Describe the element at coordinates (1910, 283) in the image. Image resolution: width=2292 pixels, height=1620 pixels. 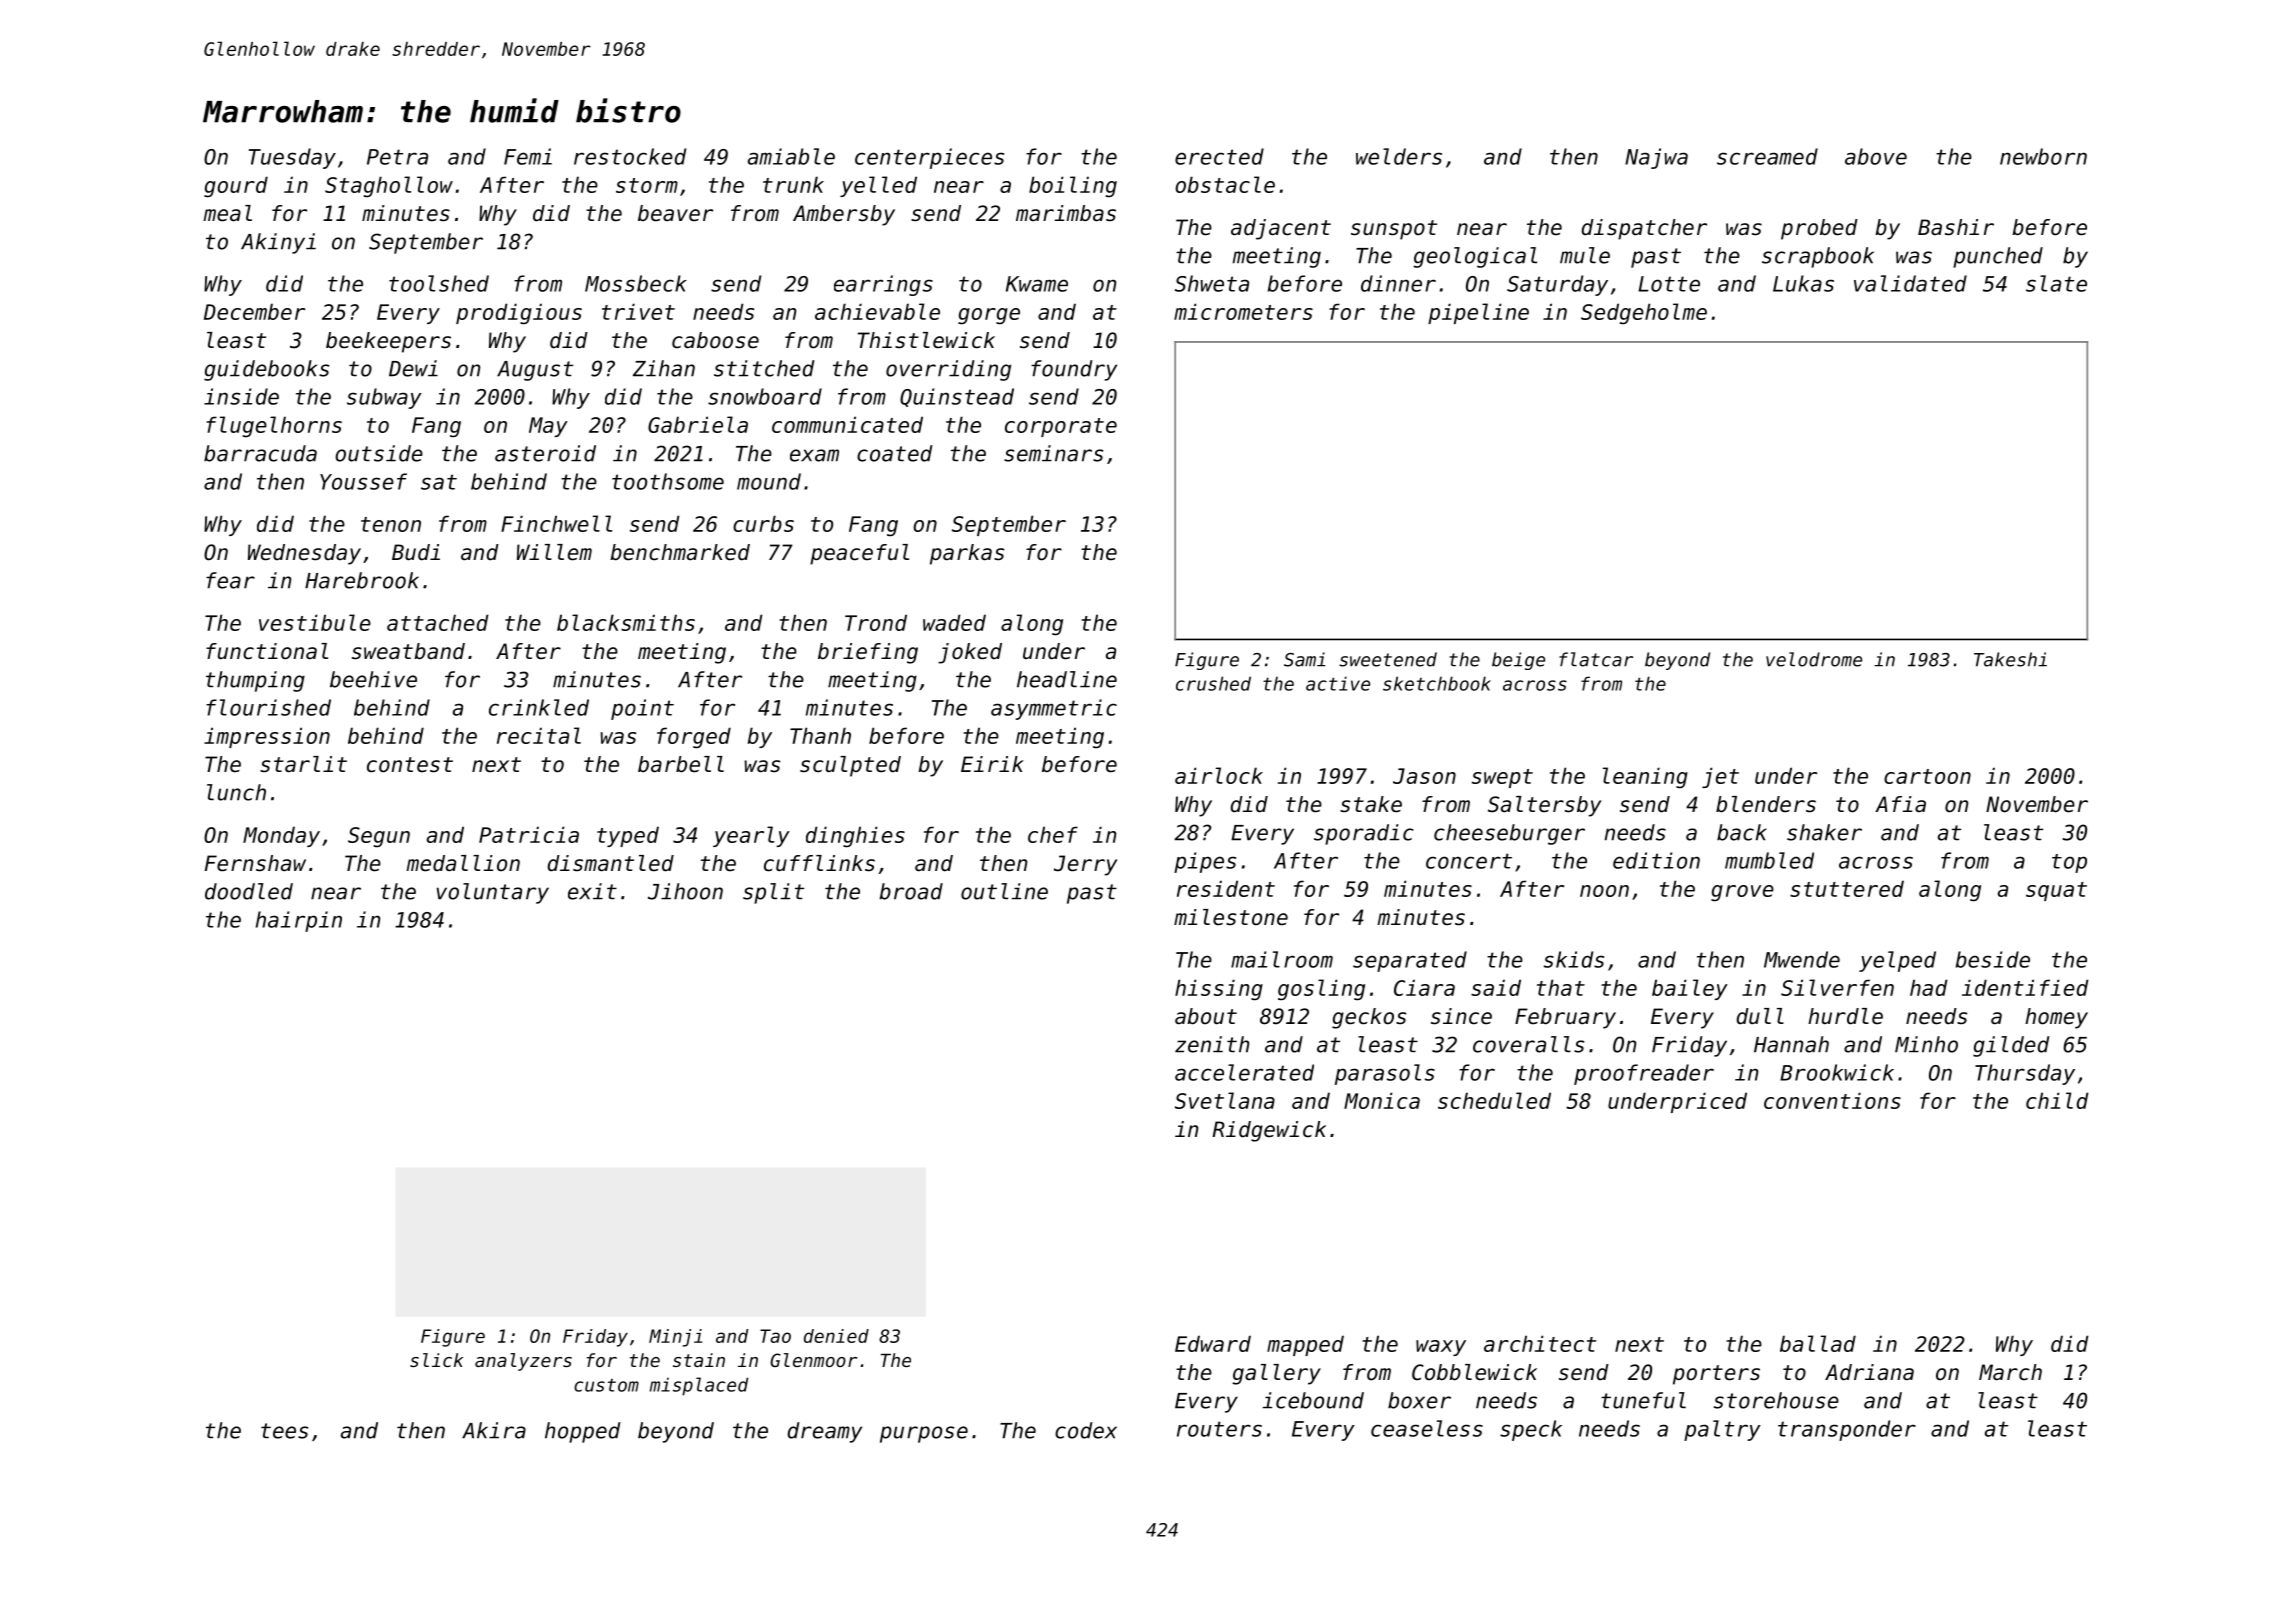
I see `validated` at that location.
